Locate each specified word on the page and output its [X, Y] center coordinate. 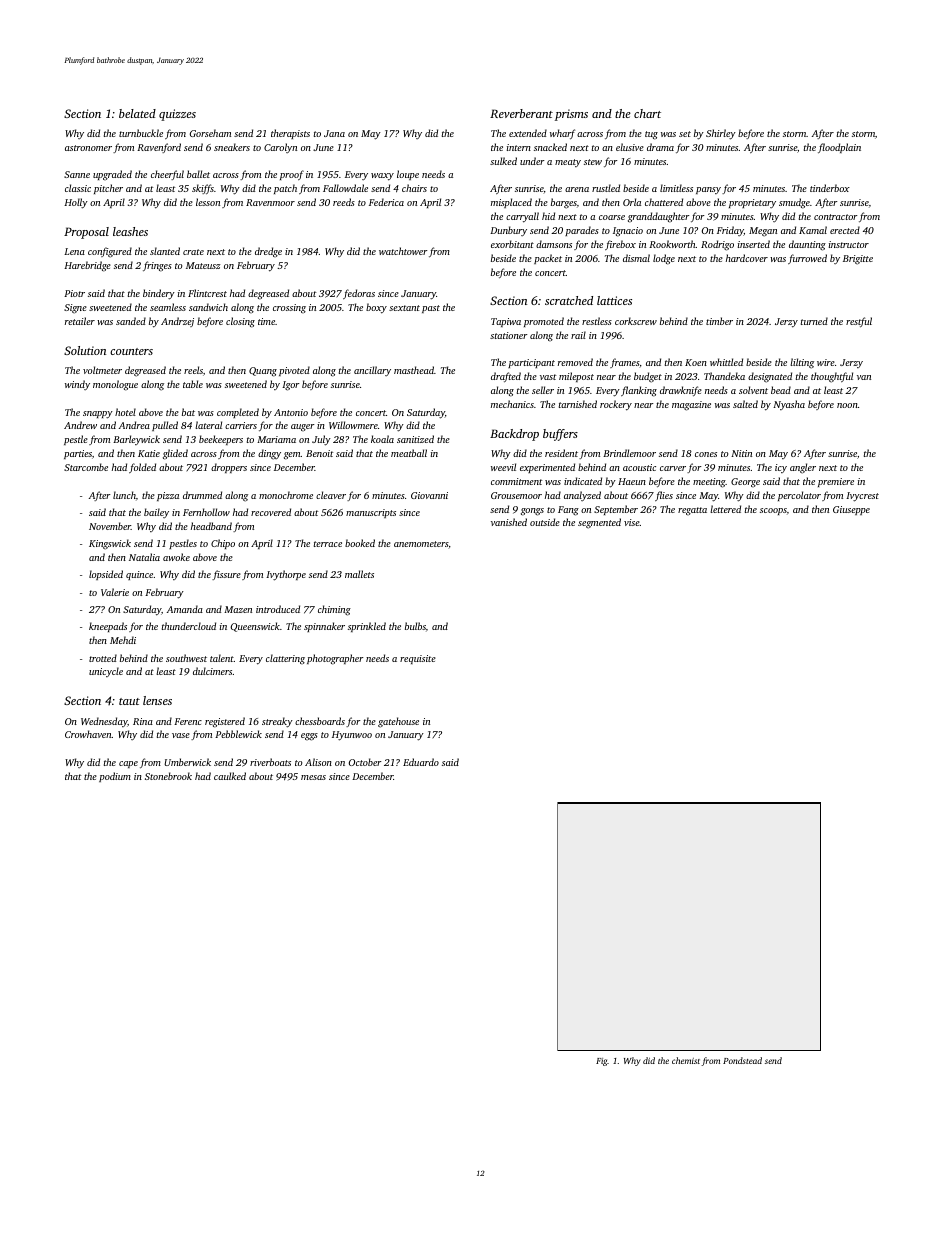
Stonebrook [168, 776]
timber [719, 321]
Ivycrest [862, 497]
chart [647, 113]
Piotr [74, 293]
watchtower [403, 251]
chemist [686, 1060]
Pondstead [742, 1060]
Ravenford [159, 148]
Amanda [185, 609]
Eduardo [421, 762]
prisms [571, 115]
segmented [599, 523]
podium [115, 777]
